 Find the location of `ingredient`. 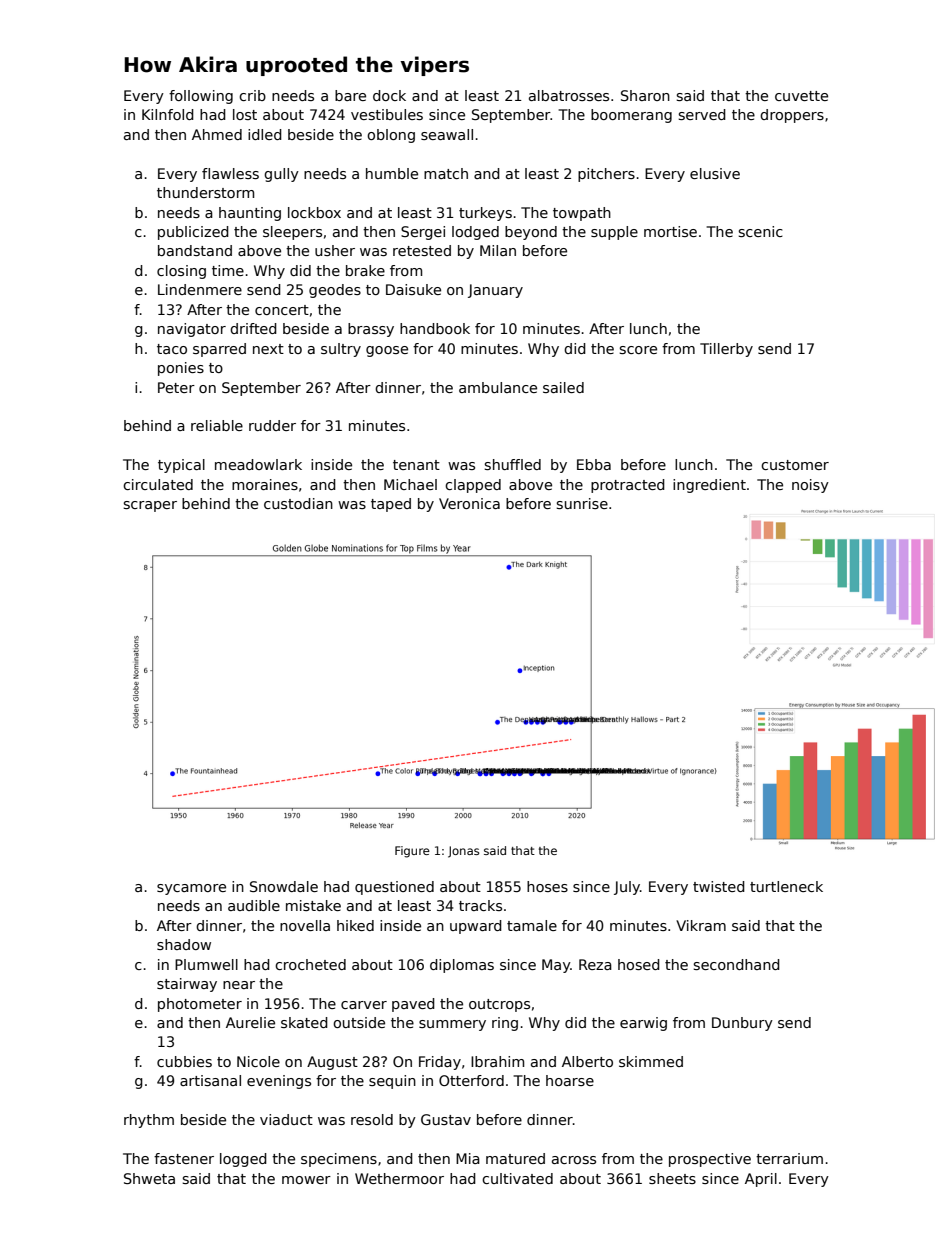

ingredient is located at coordinates (709, 486).
